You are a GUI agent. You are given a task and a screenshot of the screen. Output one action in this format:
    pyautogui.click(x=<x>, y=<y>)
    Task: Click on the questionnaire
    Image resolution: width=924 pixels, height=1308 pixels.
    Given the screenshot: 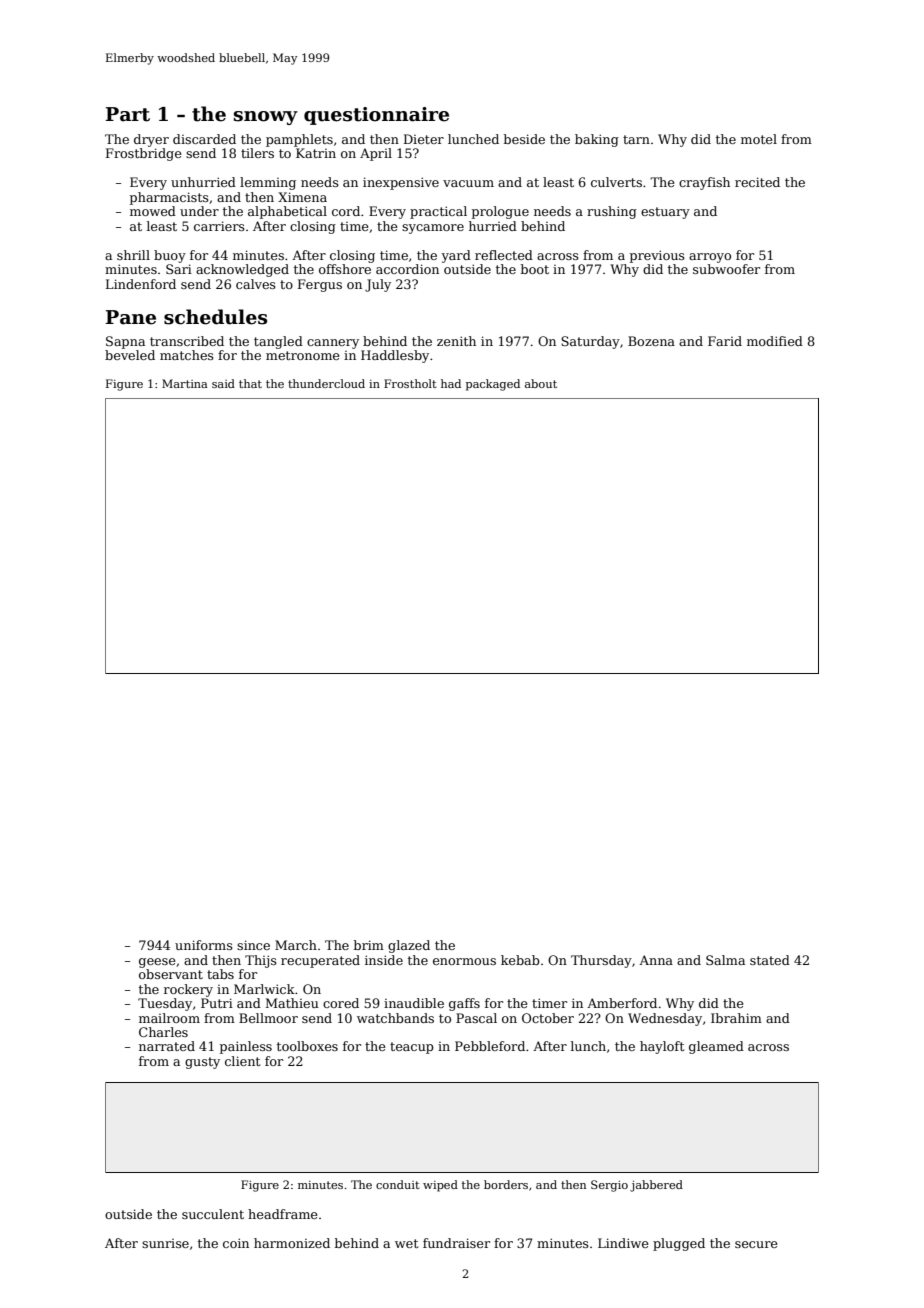 What is the action you would take?
    pyautogui.click(x=376, y=116)
